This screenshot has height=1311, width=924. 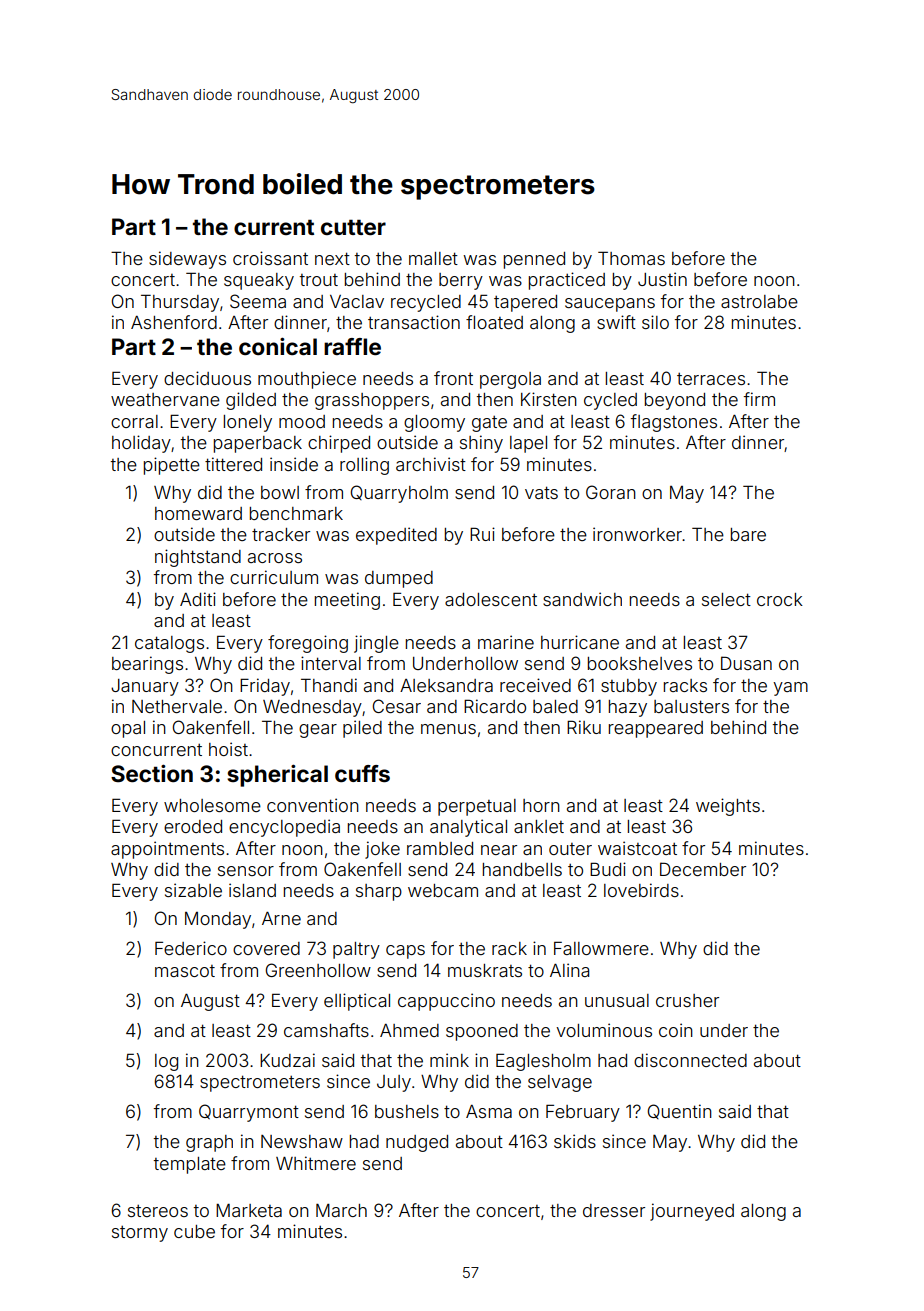 What do you see at coordinates (353, 227) in the screenshot?
I see `cutter` at bounding box center [353, 227].
